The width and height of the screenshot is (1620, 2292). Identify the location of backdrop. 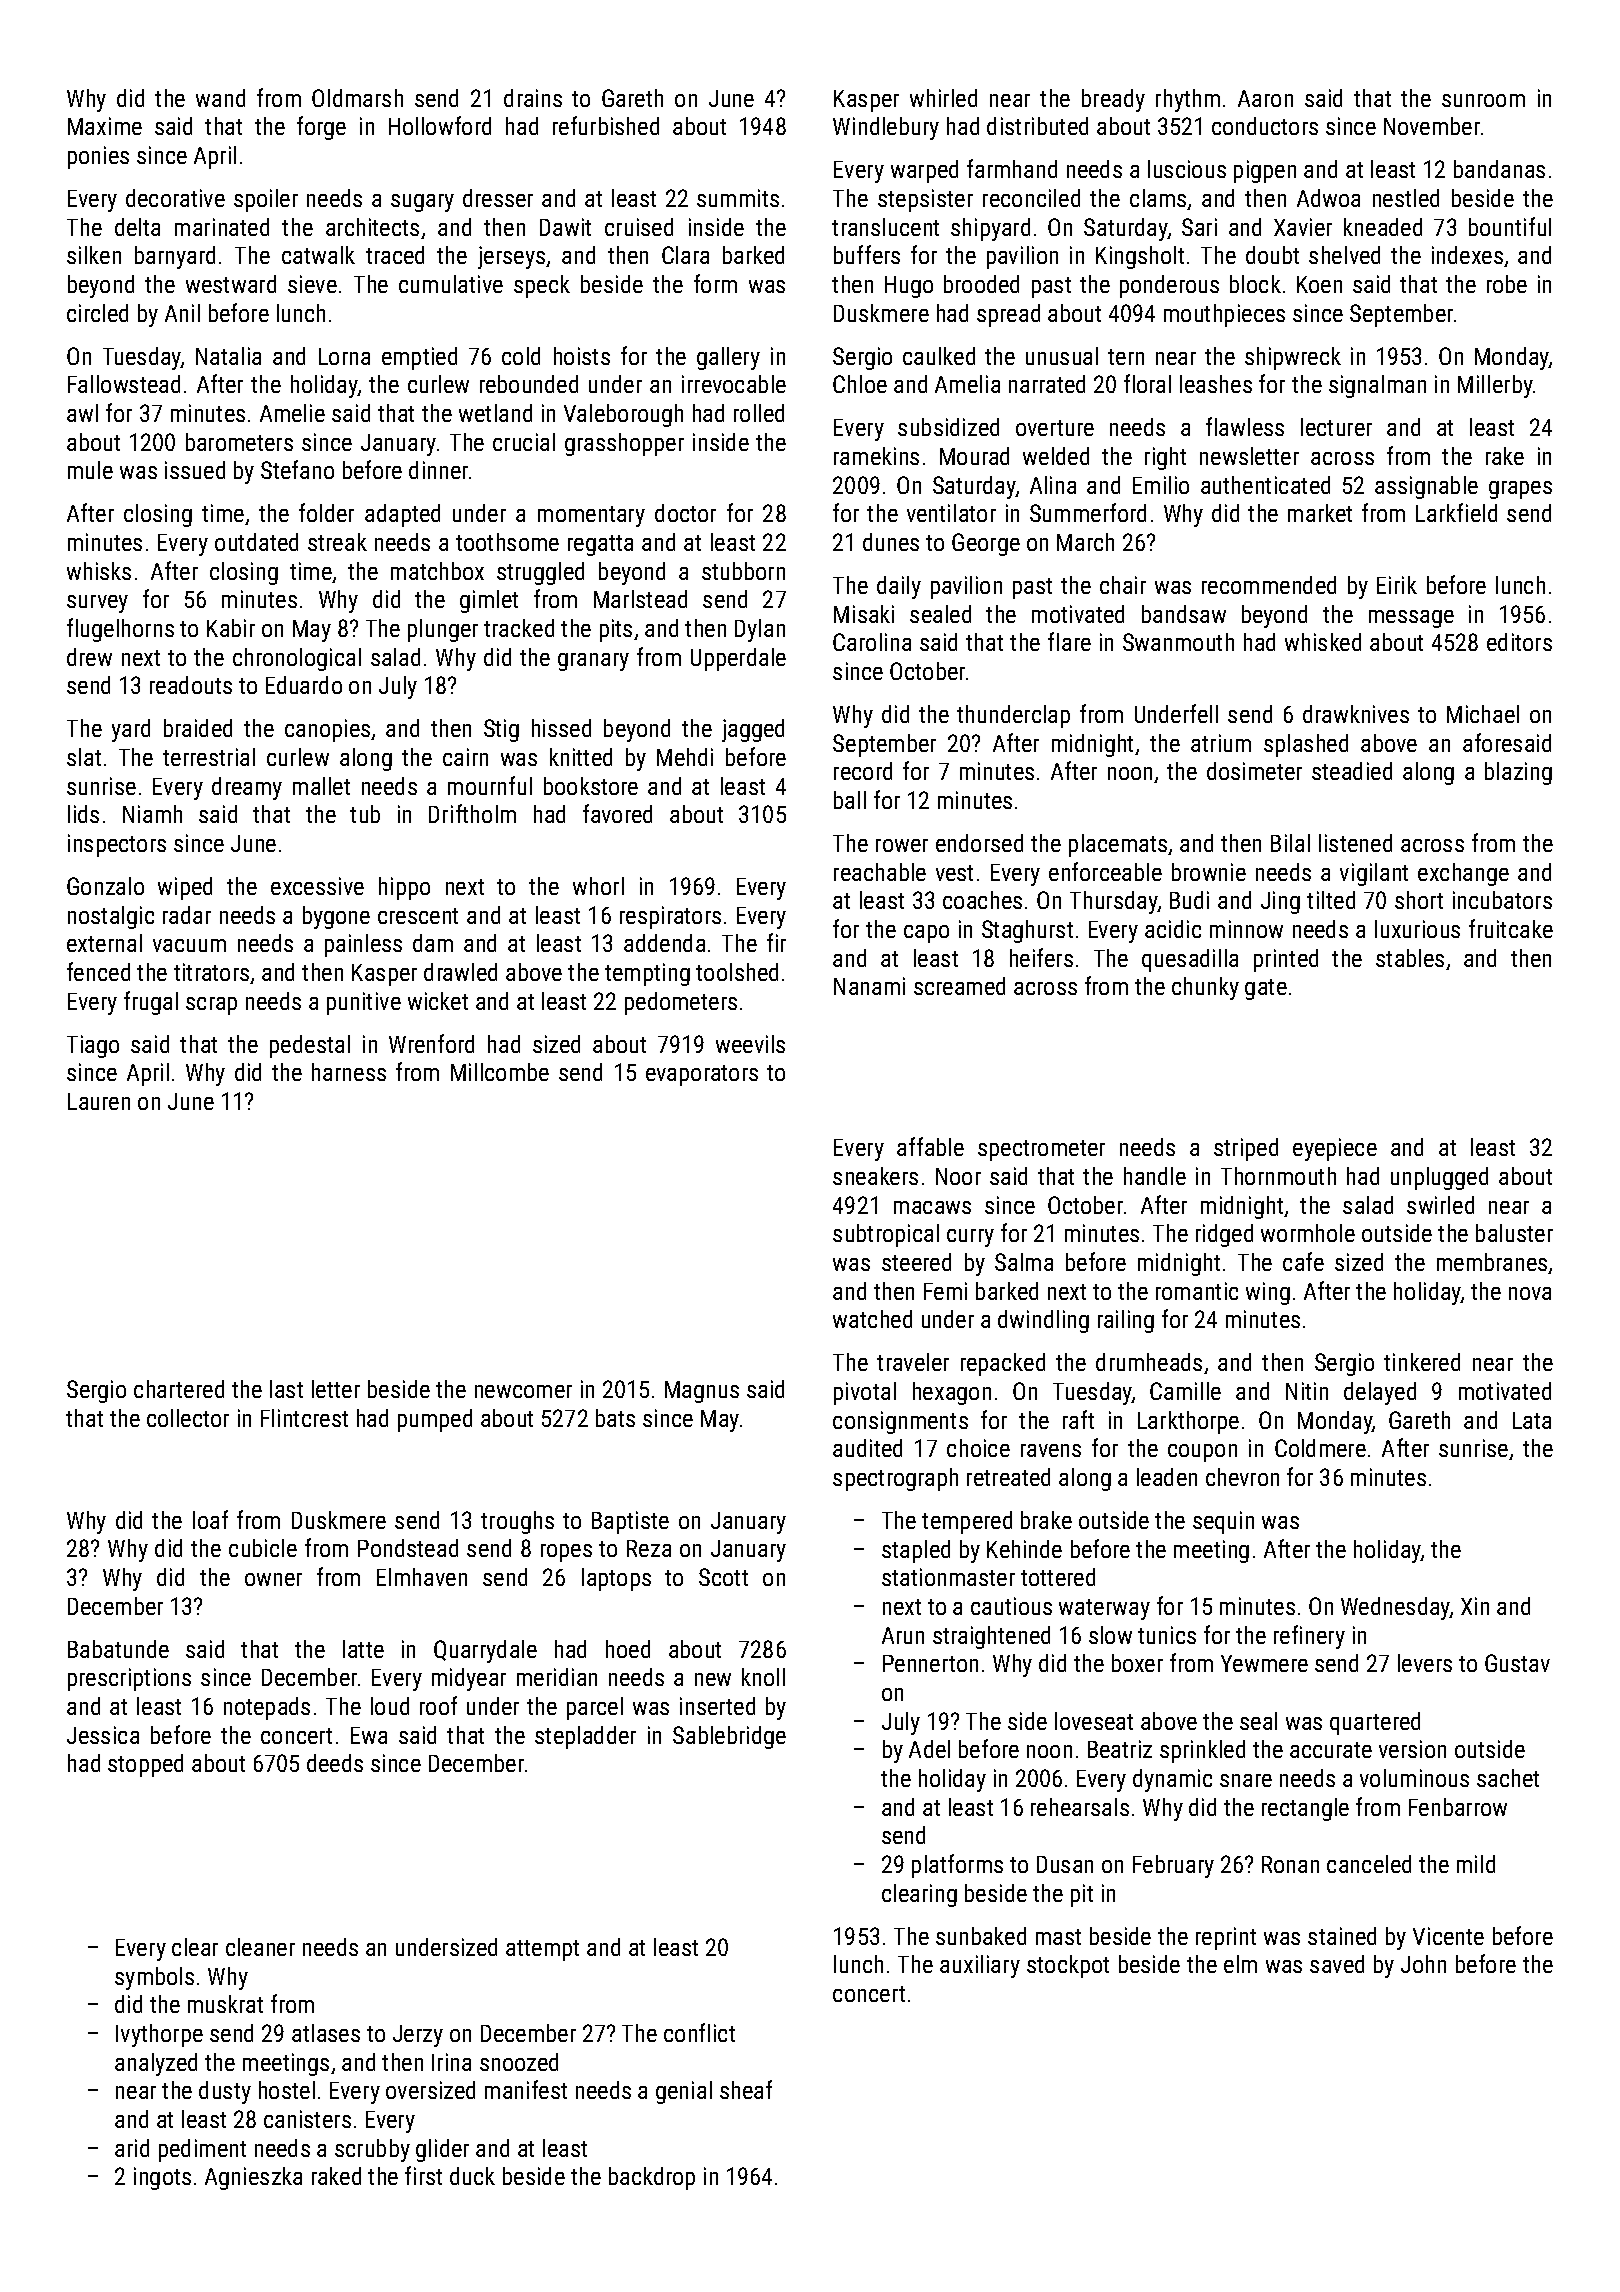
(652, 2178).
